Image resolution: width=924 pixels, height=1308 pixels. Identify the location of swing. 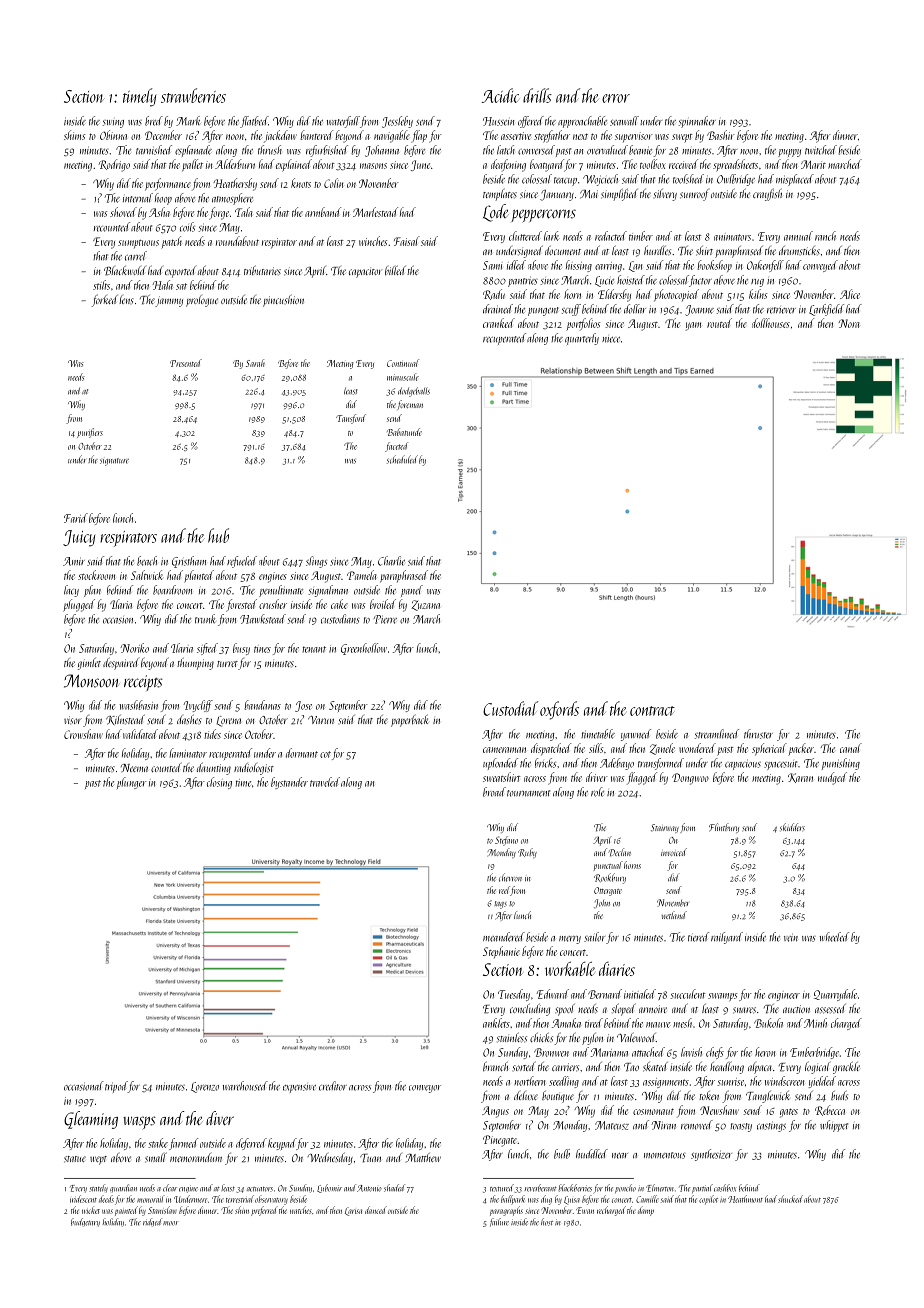
(113, 122).
